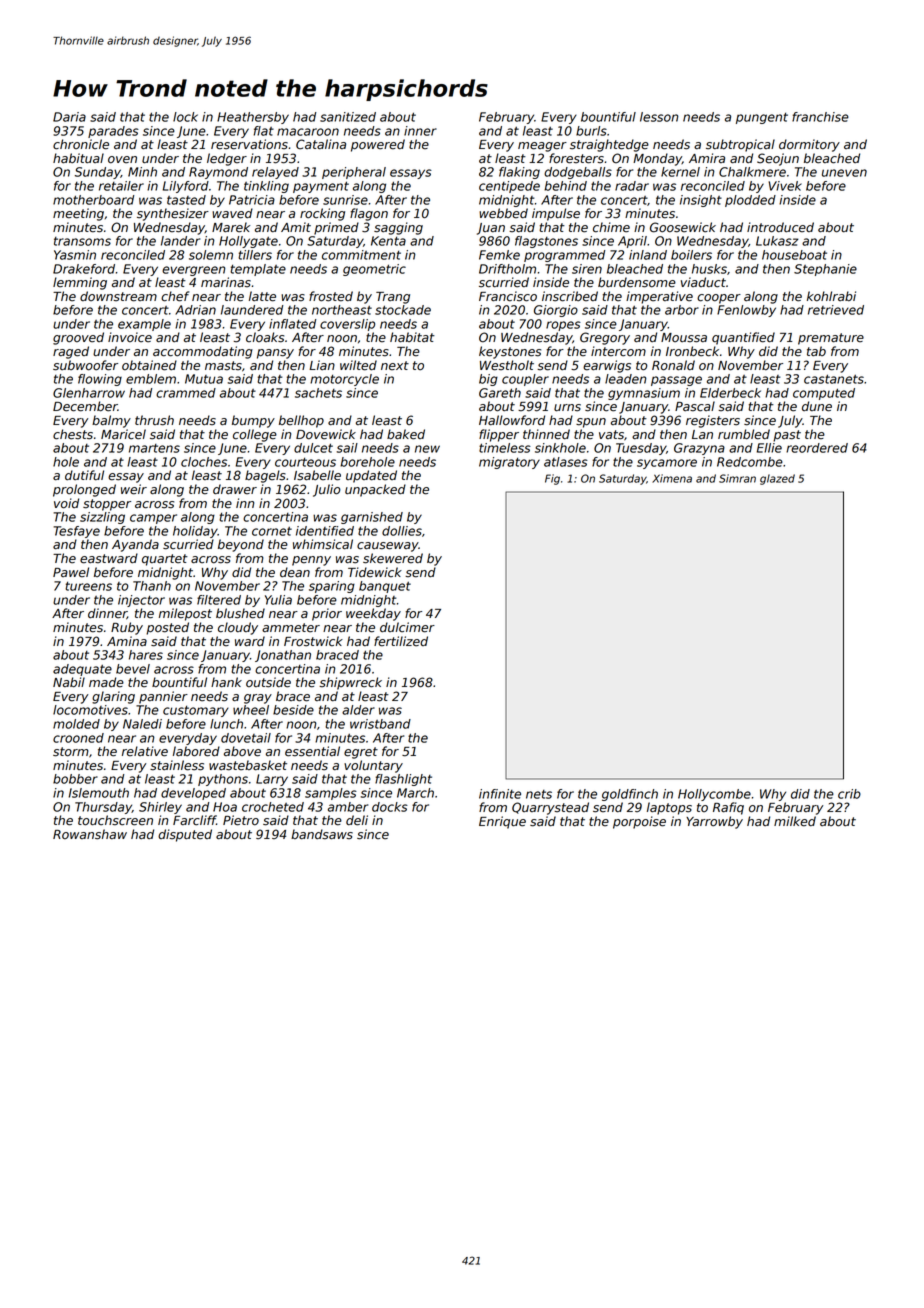 This image has width=924, height=1308. I want to click on Hollycombe, so click(714, 795).
